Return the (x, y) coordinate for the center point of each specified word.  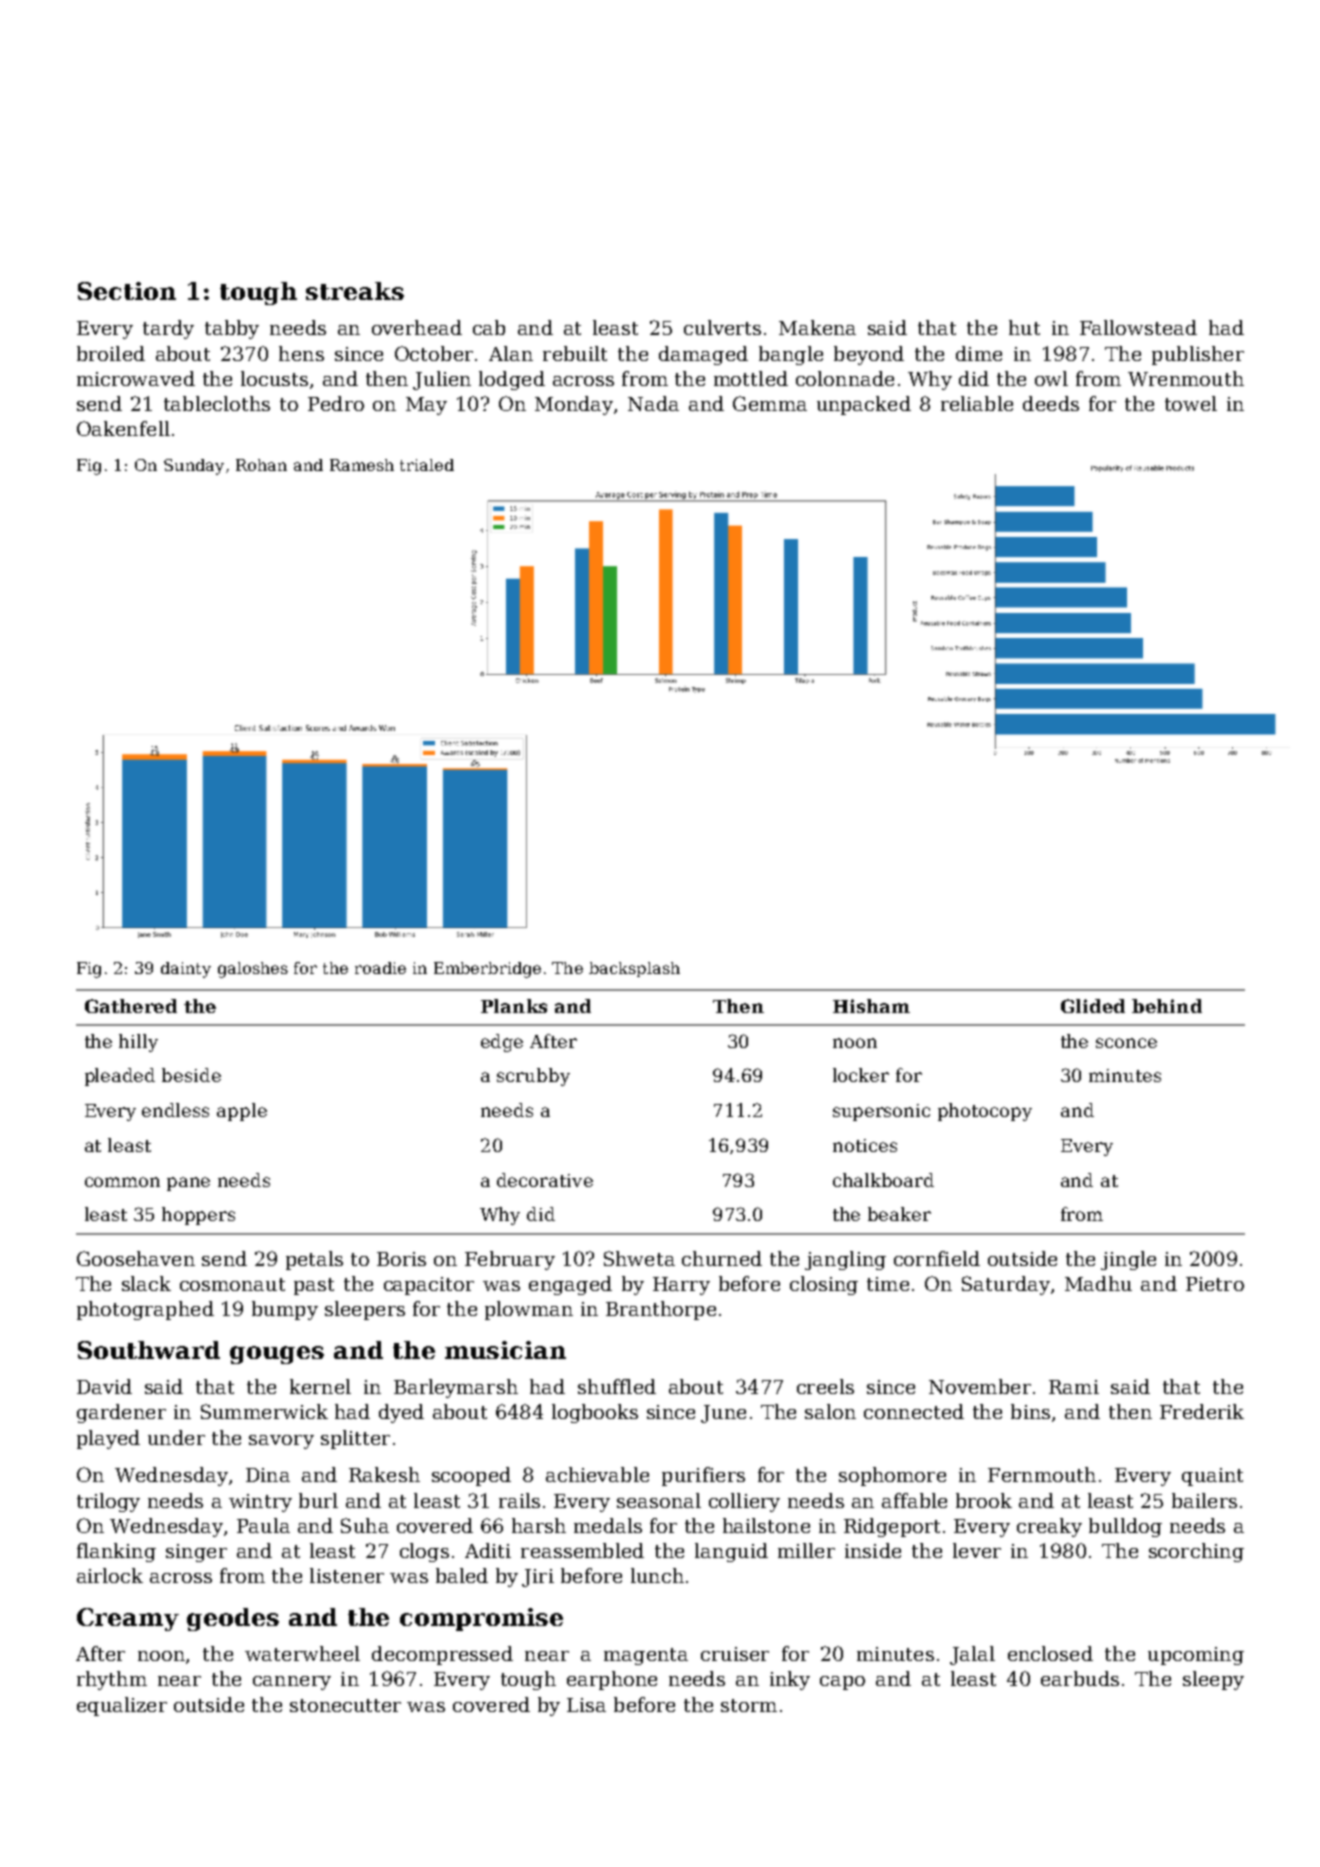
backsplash (634, 969)
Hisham (871, 1006)
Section (127, 291)
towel (1191, 403)
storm (749, 1705)
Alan (511, 353)
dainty (186, 970)
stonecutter (345, 1705)
